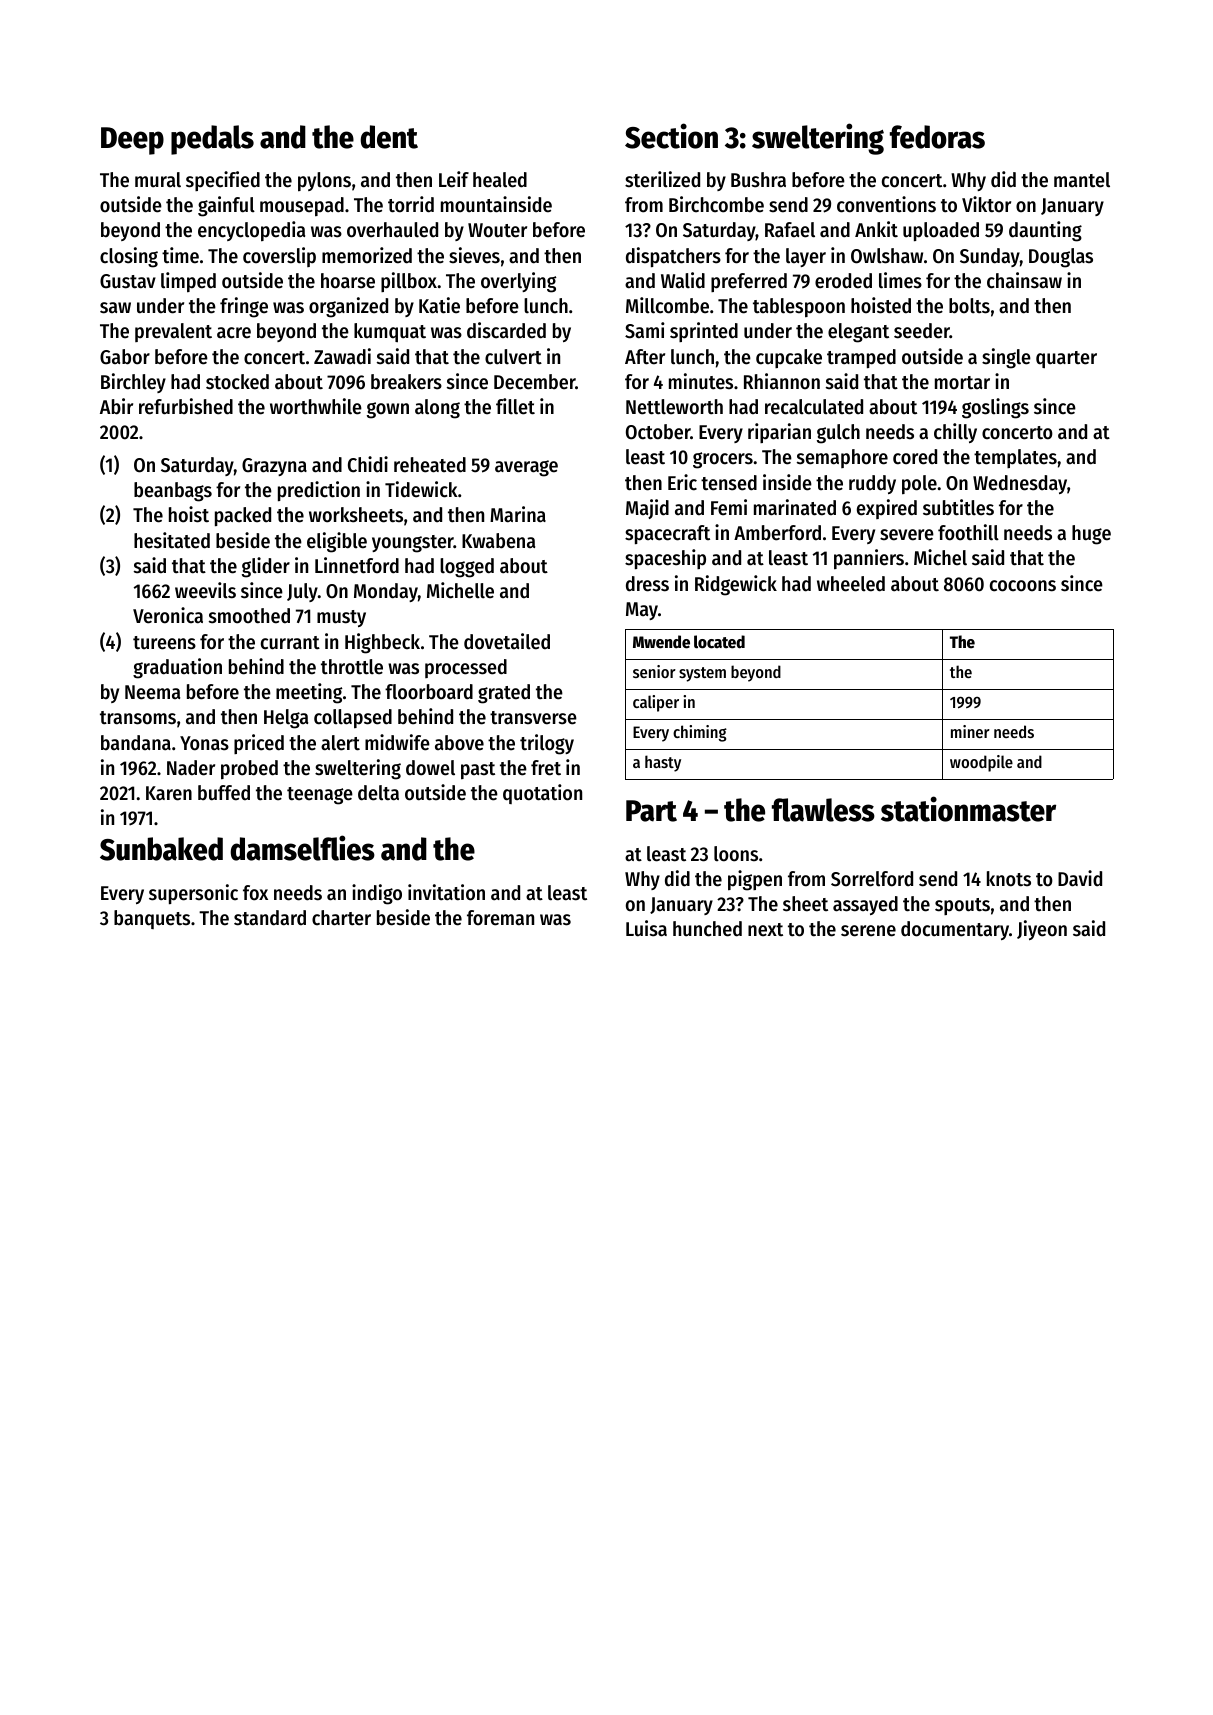 The width and height of the screenshot is (1213, 1715). What do you see at coordinates (237, 382) in the screenshot?
I see `stocked` at bounding box center [237, 382].
